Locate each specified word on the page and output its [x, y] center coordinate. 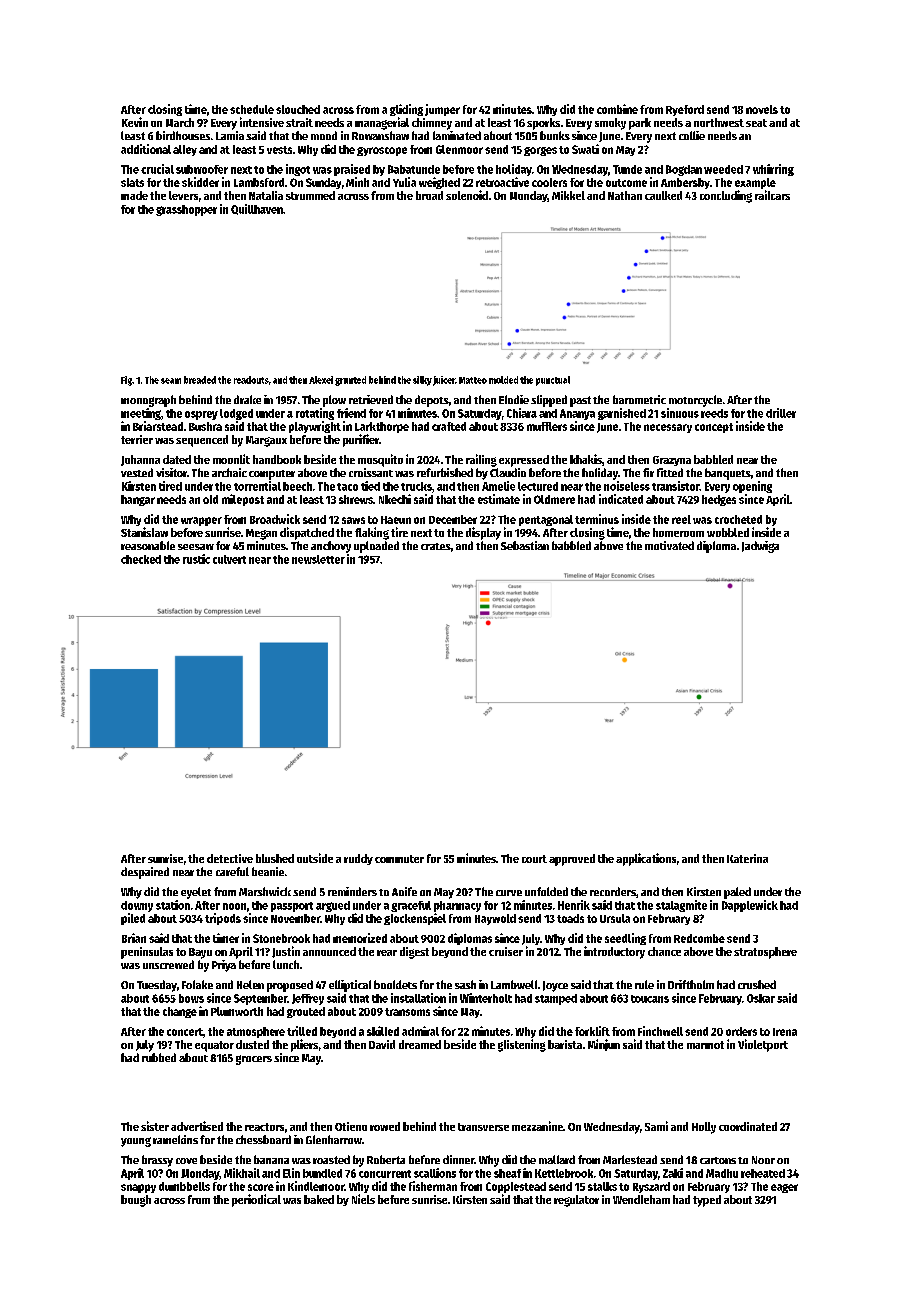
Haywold [495, 919]
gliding [406, 110]
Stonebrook [281, 938]
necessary [668, 428]
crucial [157, 169]
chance [664, 951]
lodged [236, 414]
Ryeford [685, 110]
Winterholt [486, 998]
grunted [350, 381]
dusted [252, 1044]
